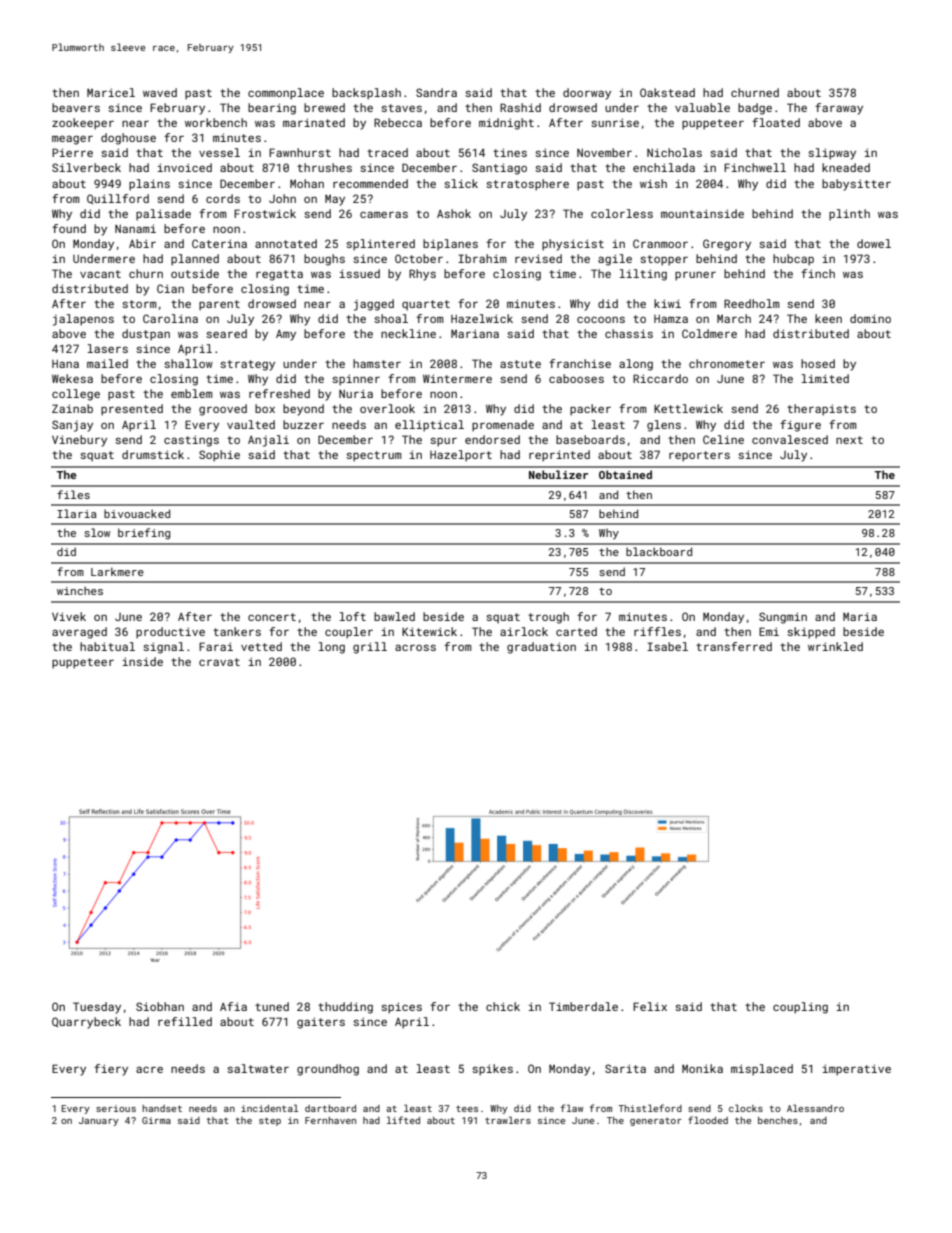  What do you see at coordinates (835, 646) in the screenshot?
I see `wrinkled` at bounding box center [835, 646].
